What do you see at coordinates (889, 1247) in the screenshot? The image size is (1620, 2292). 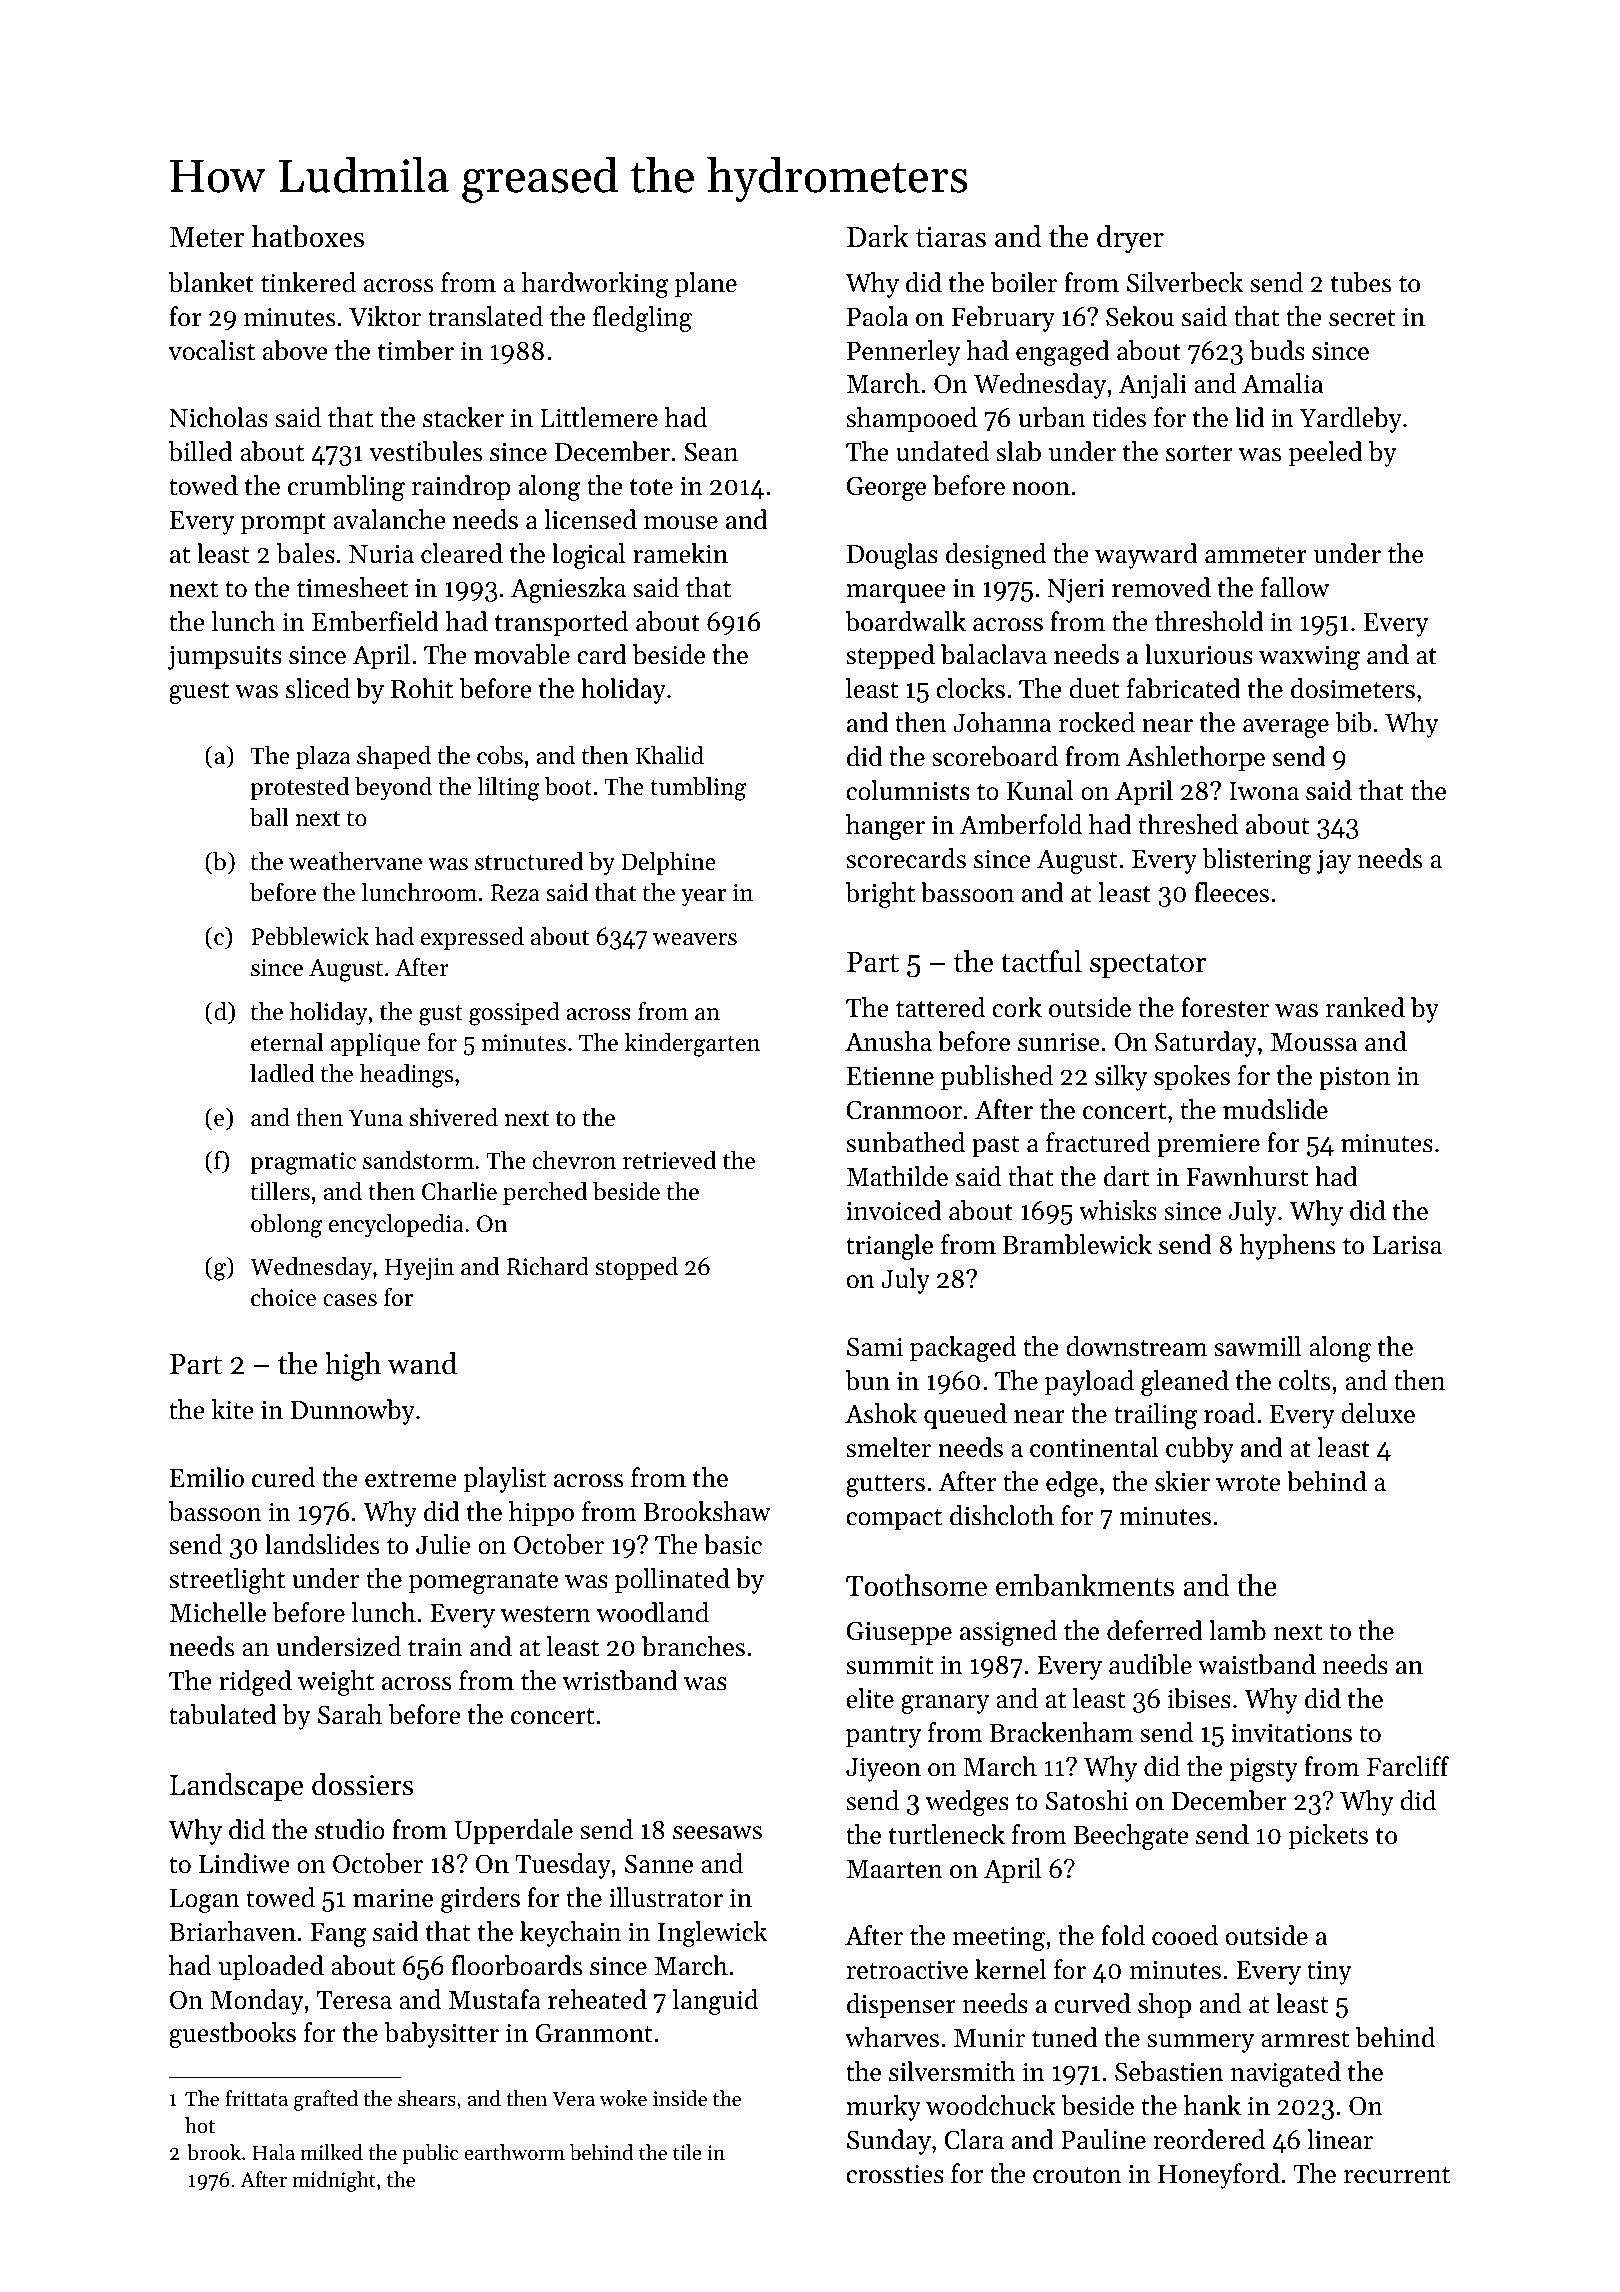 I see `triangle` at bounding box center [889, 1247].
